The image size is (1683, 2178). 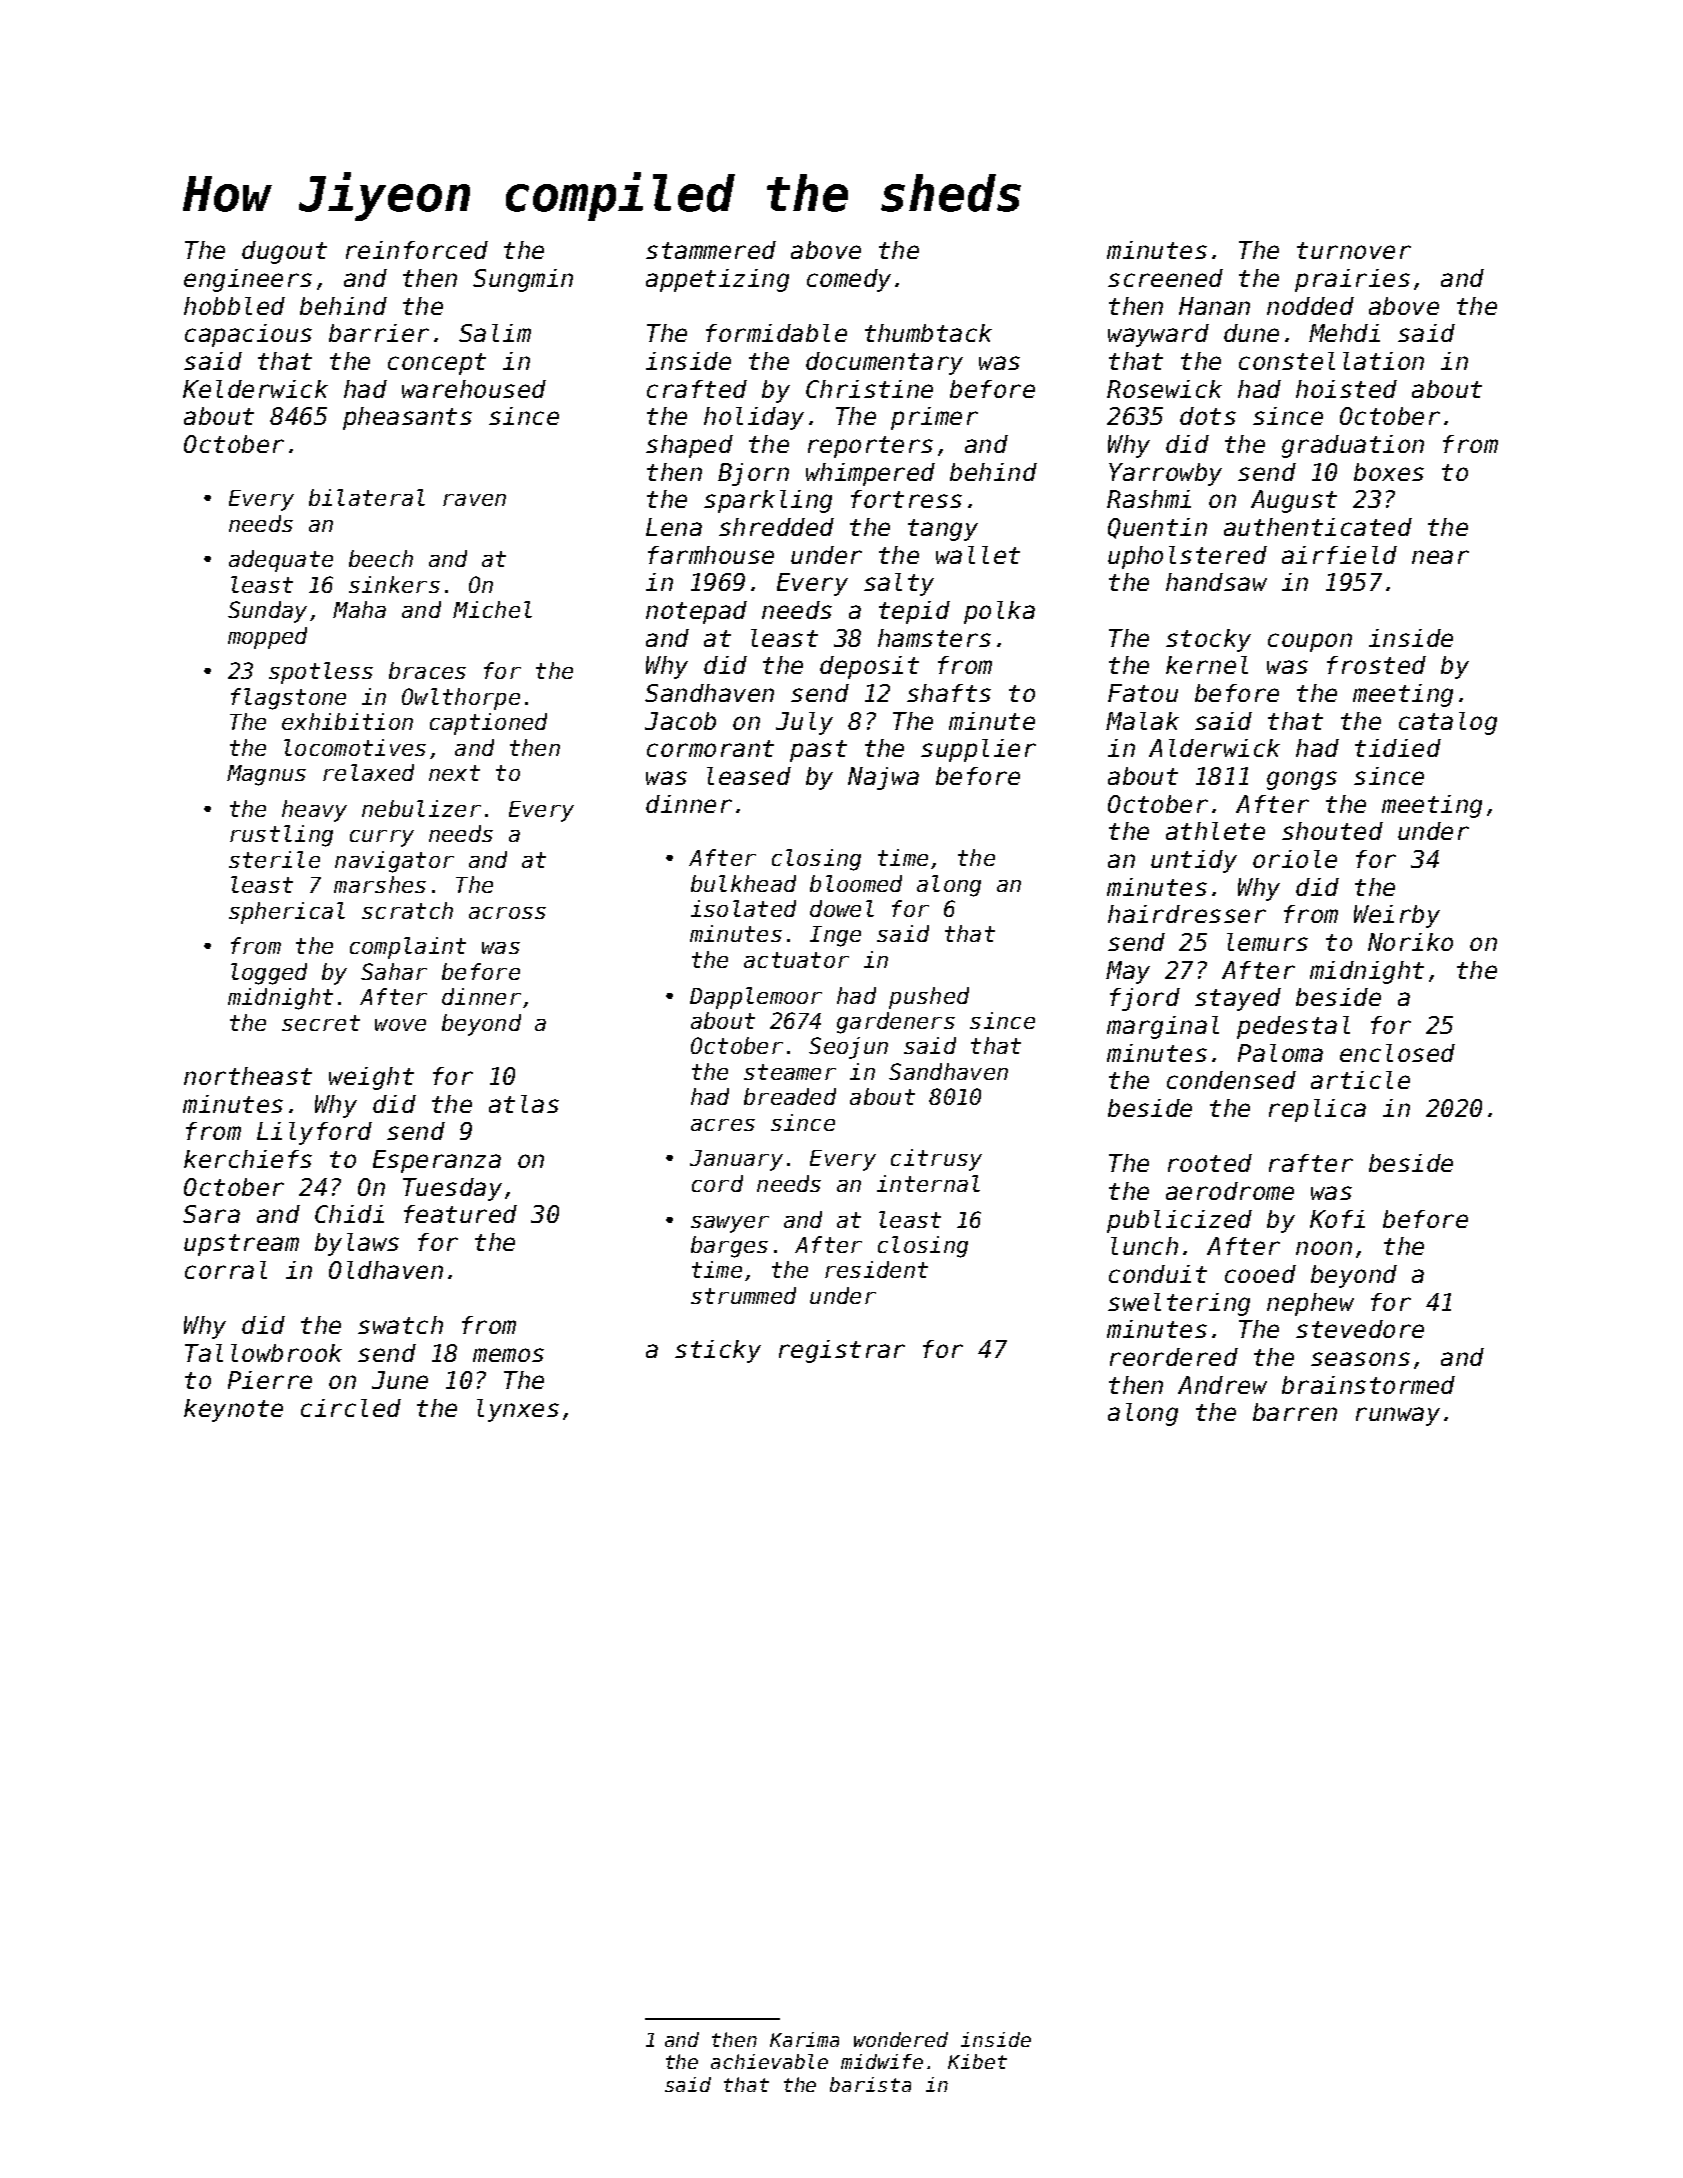 I want to click on wove, so click(x=400, y=1025).
